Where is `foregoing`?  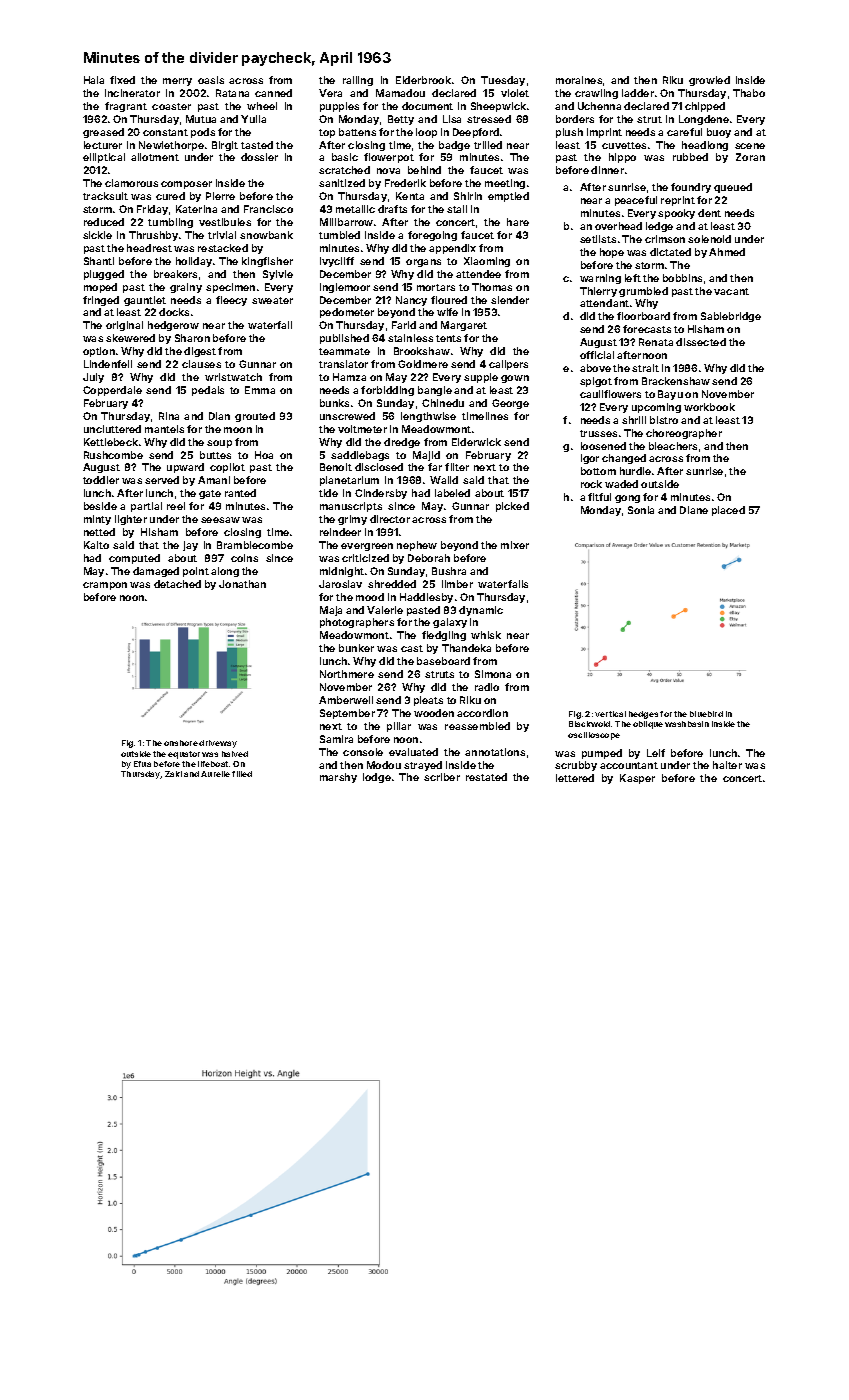
foregoing is located at coordinates (432, 236).
